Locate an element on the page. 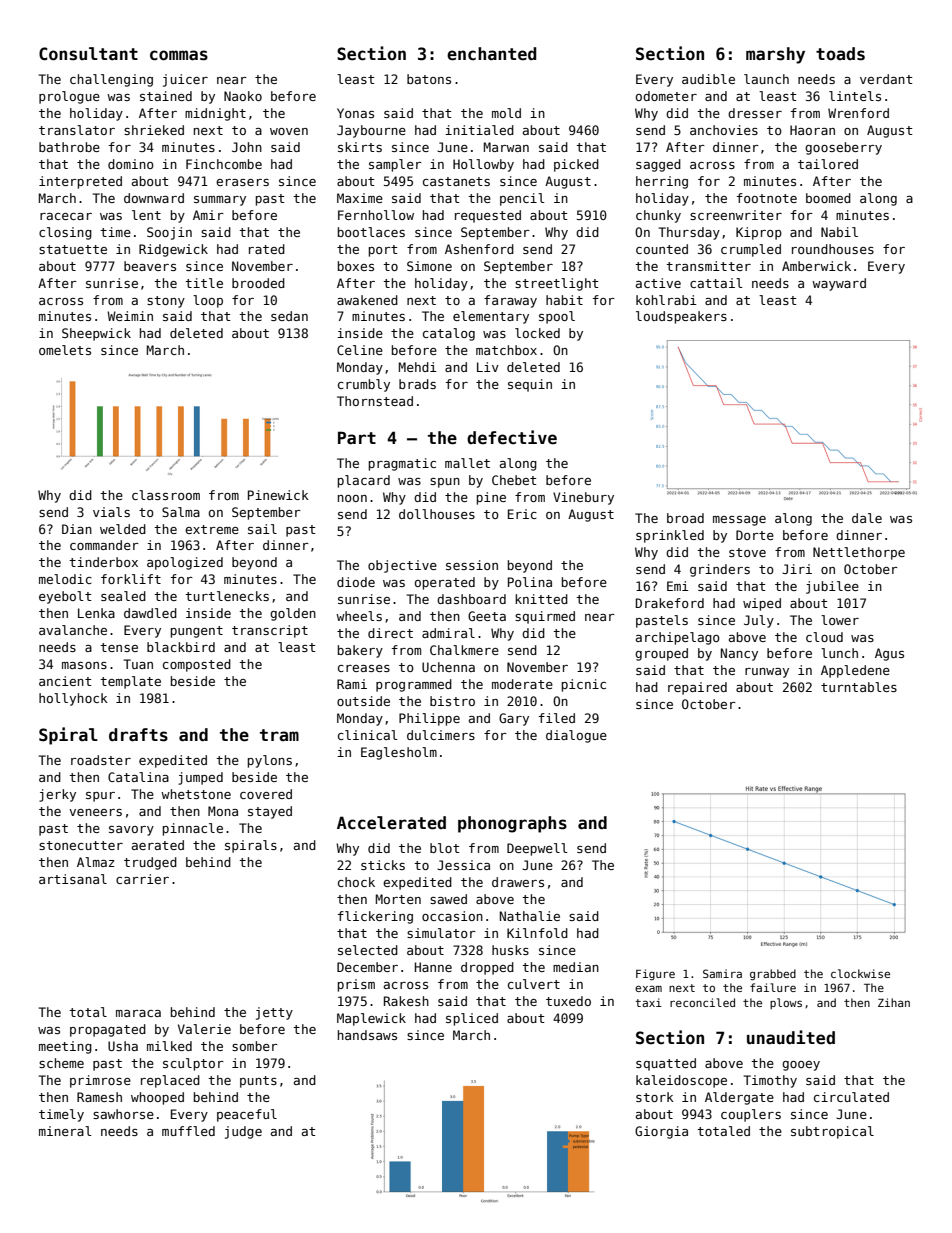  pencil is located at coordinates (522, 199).
